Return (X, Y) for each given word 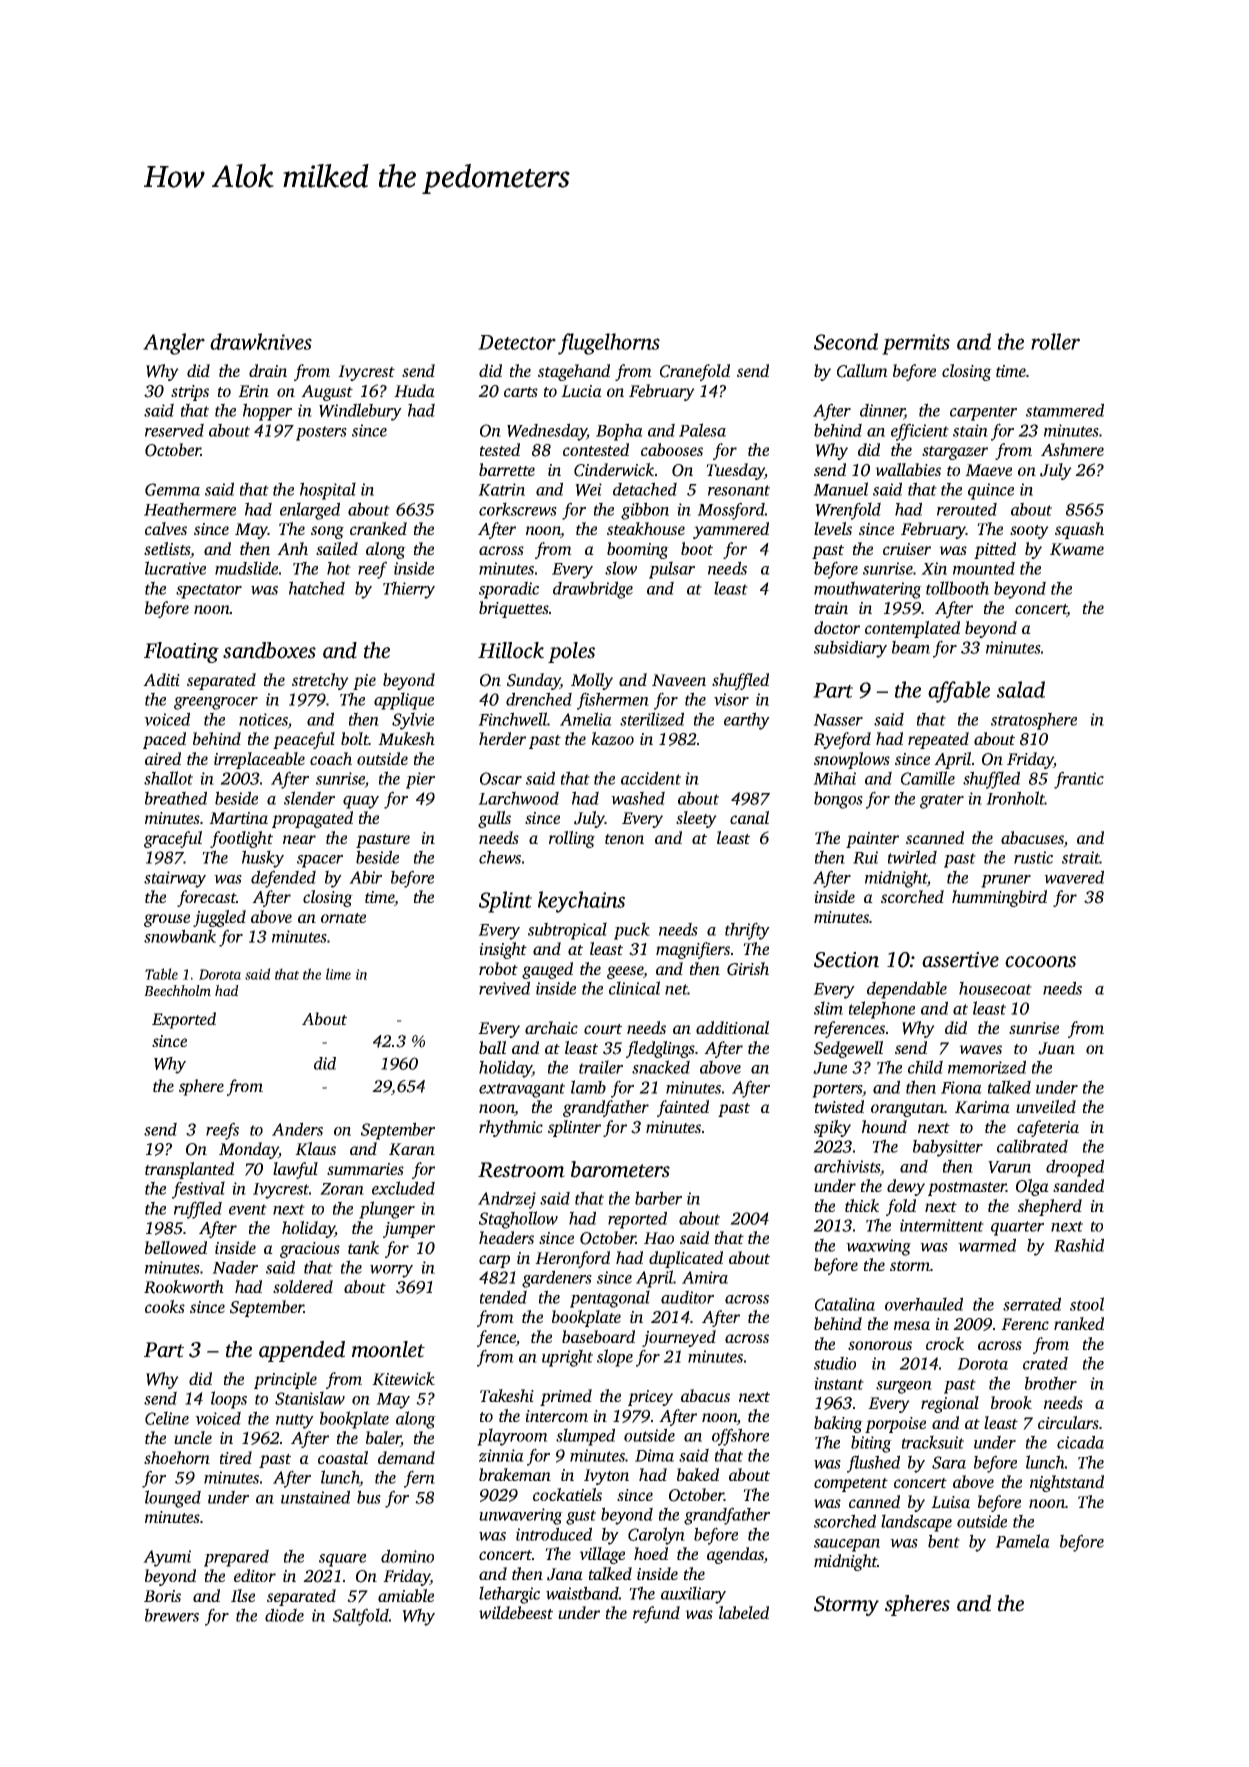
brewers (172, 1615)
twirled (912, 857)
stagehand (574, 372)
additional (732, 1027)
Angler (174, 344)
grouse (167, 920)
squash (1079, 530)
